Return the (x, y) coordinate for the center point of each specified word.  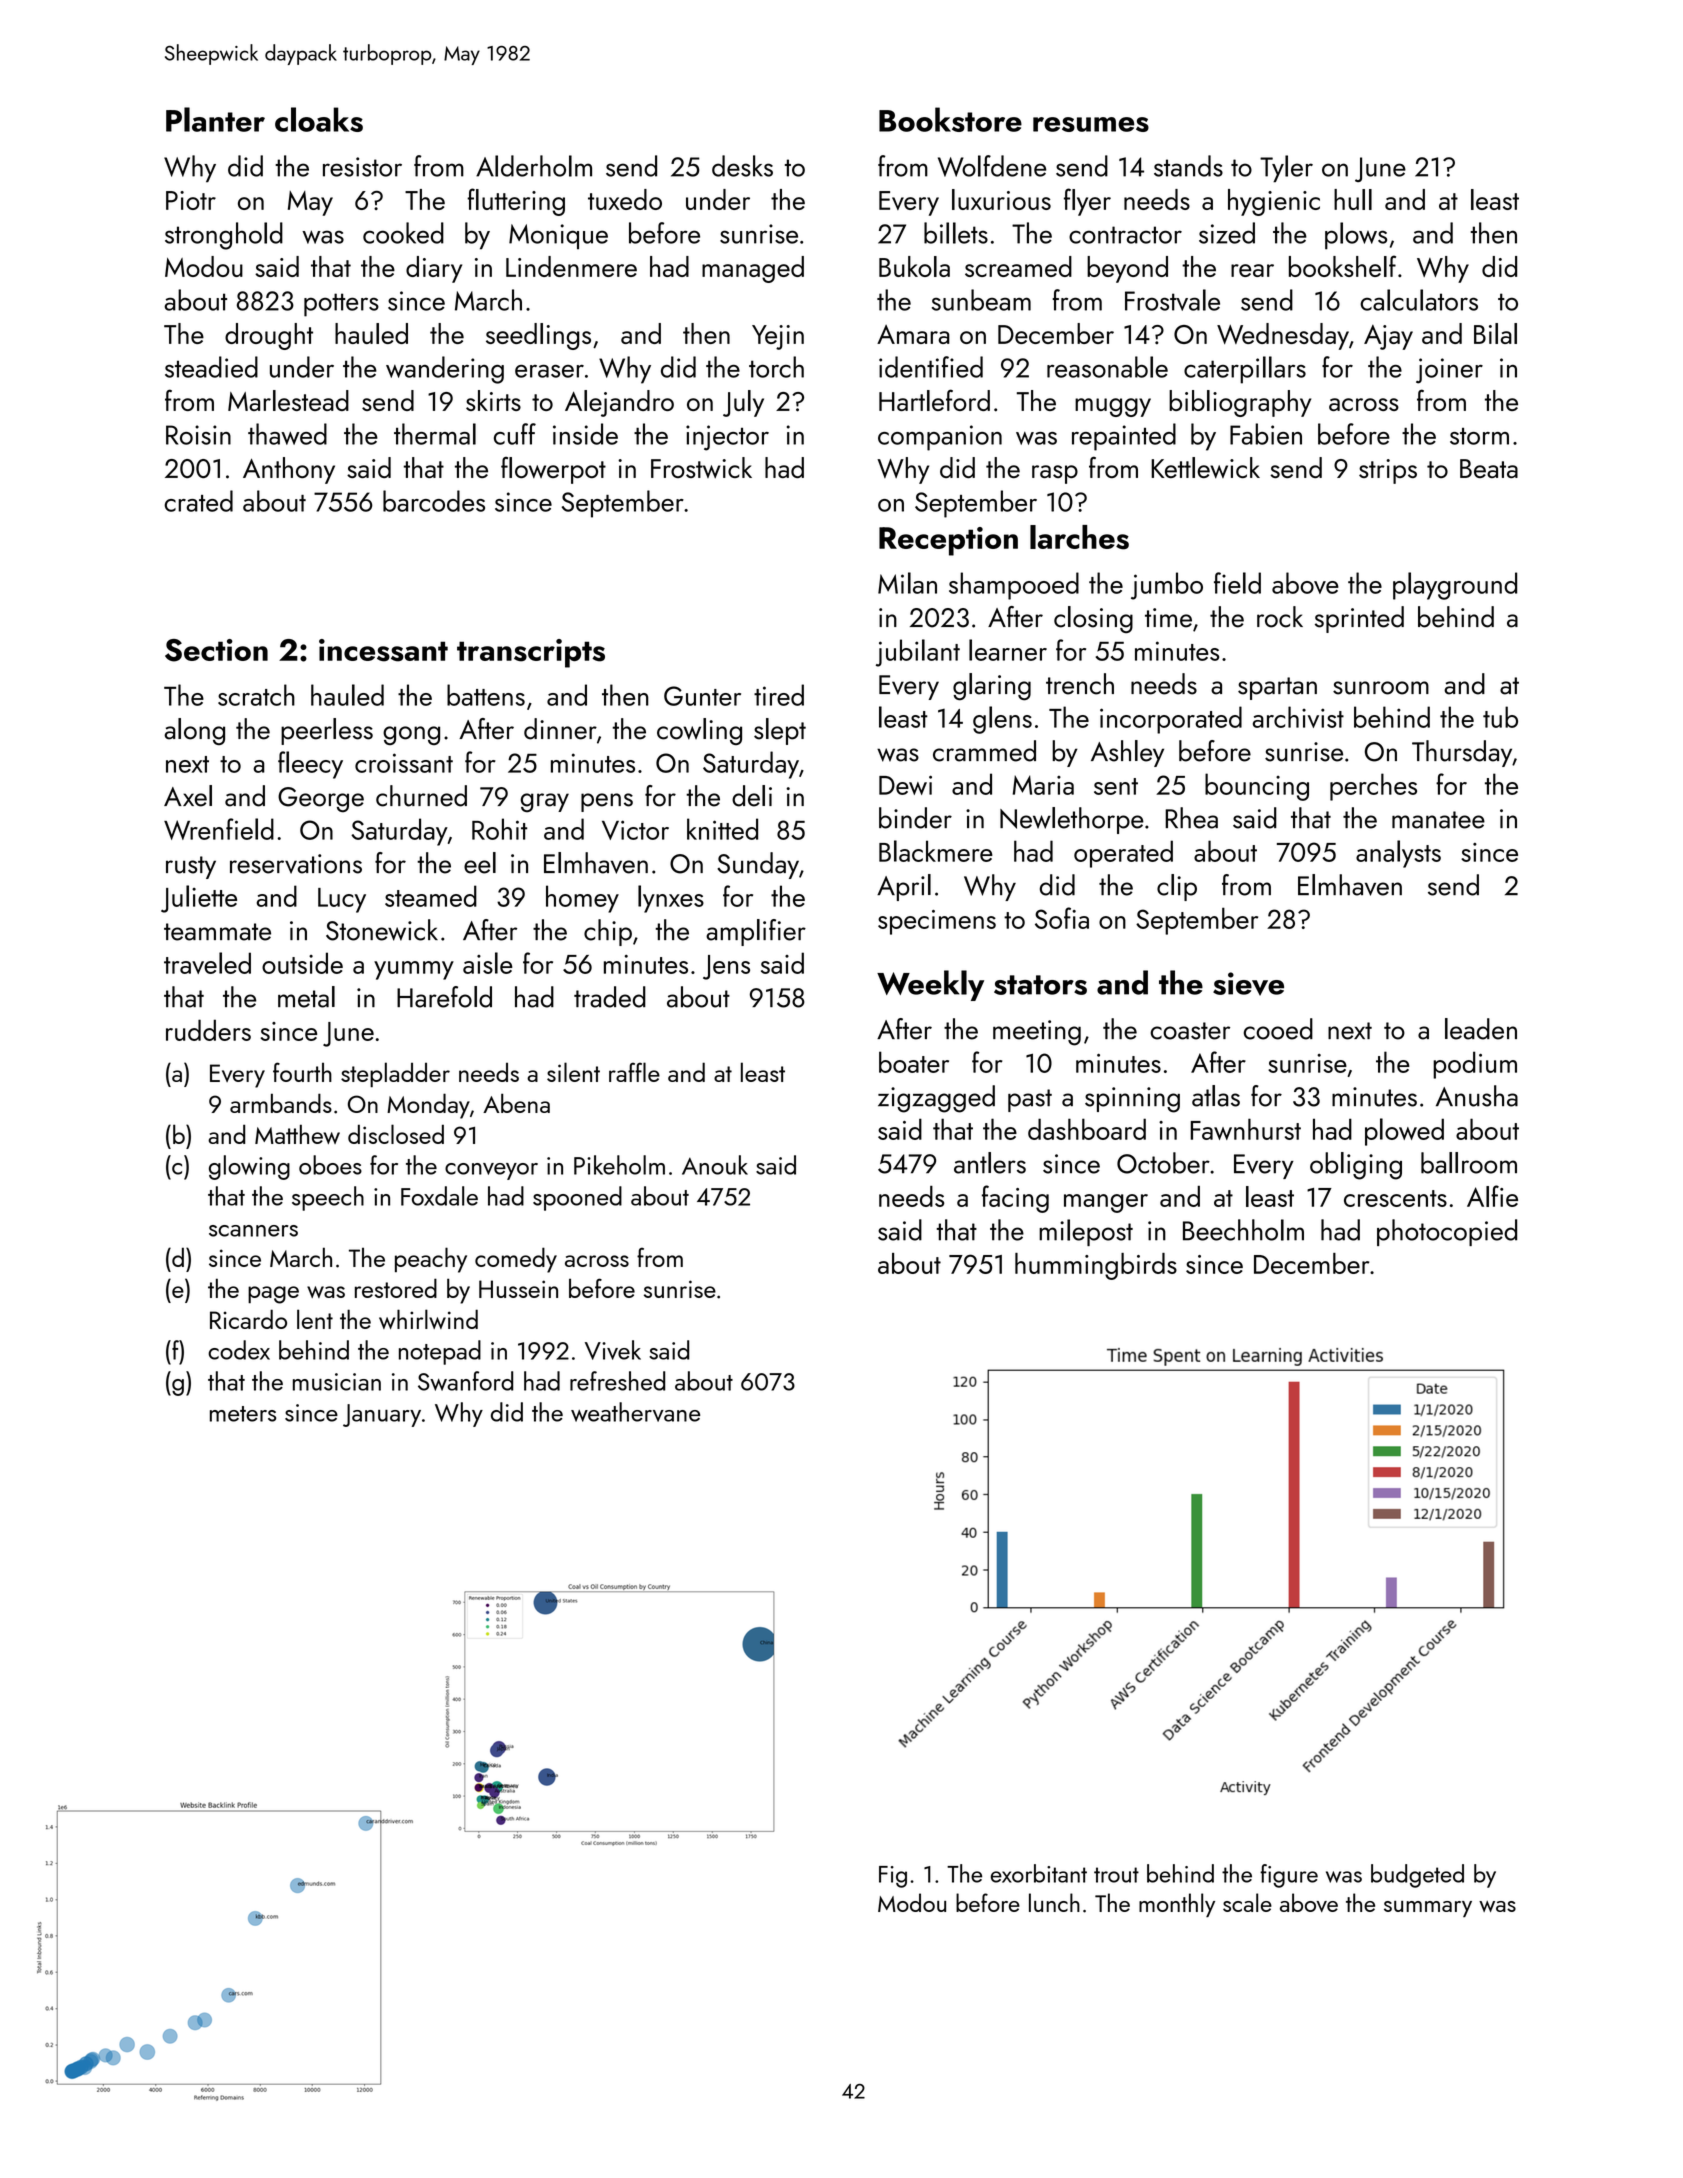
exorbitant (1039, 1873)
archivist (1298, 717)
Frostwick (701, 468)
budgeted (1417, 1876)
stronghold (224, 236)
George (321, 800)
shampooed (1014, 586)
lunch (1054, 1902)
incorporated (1171, 720)
